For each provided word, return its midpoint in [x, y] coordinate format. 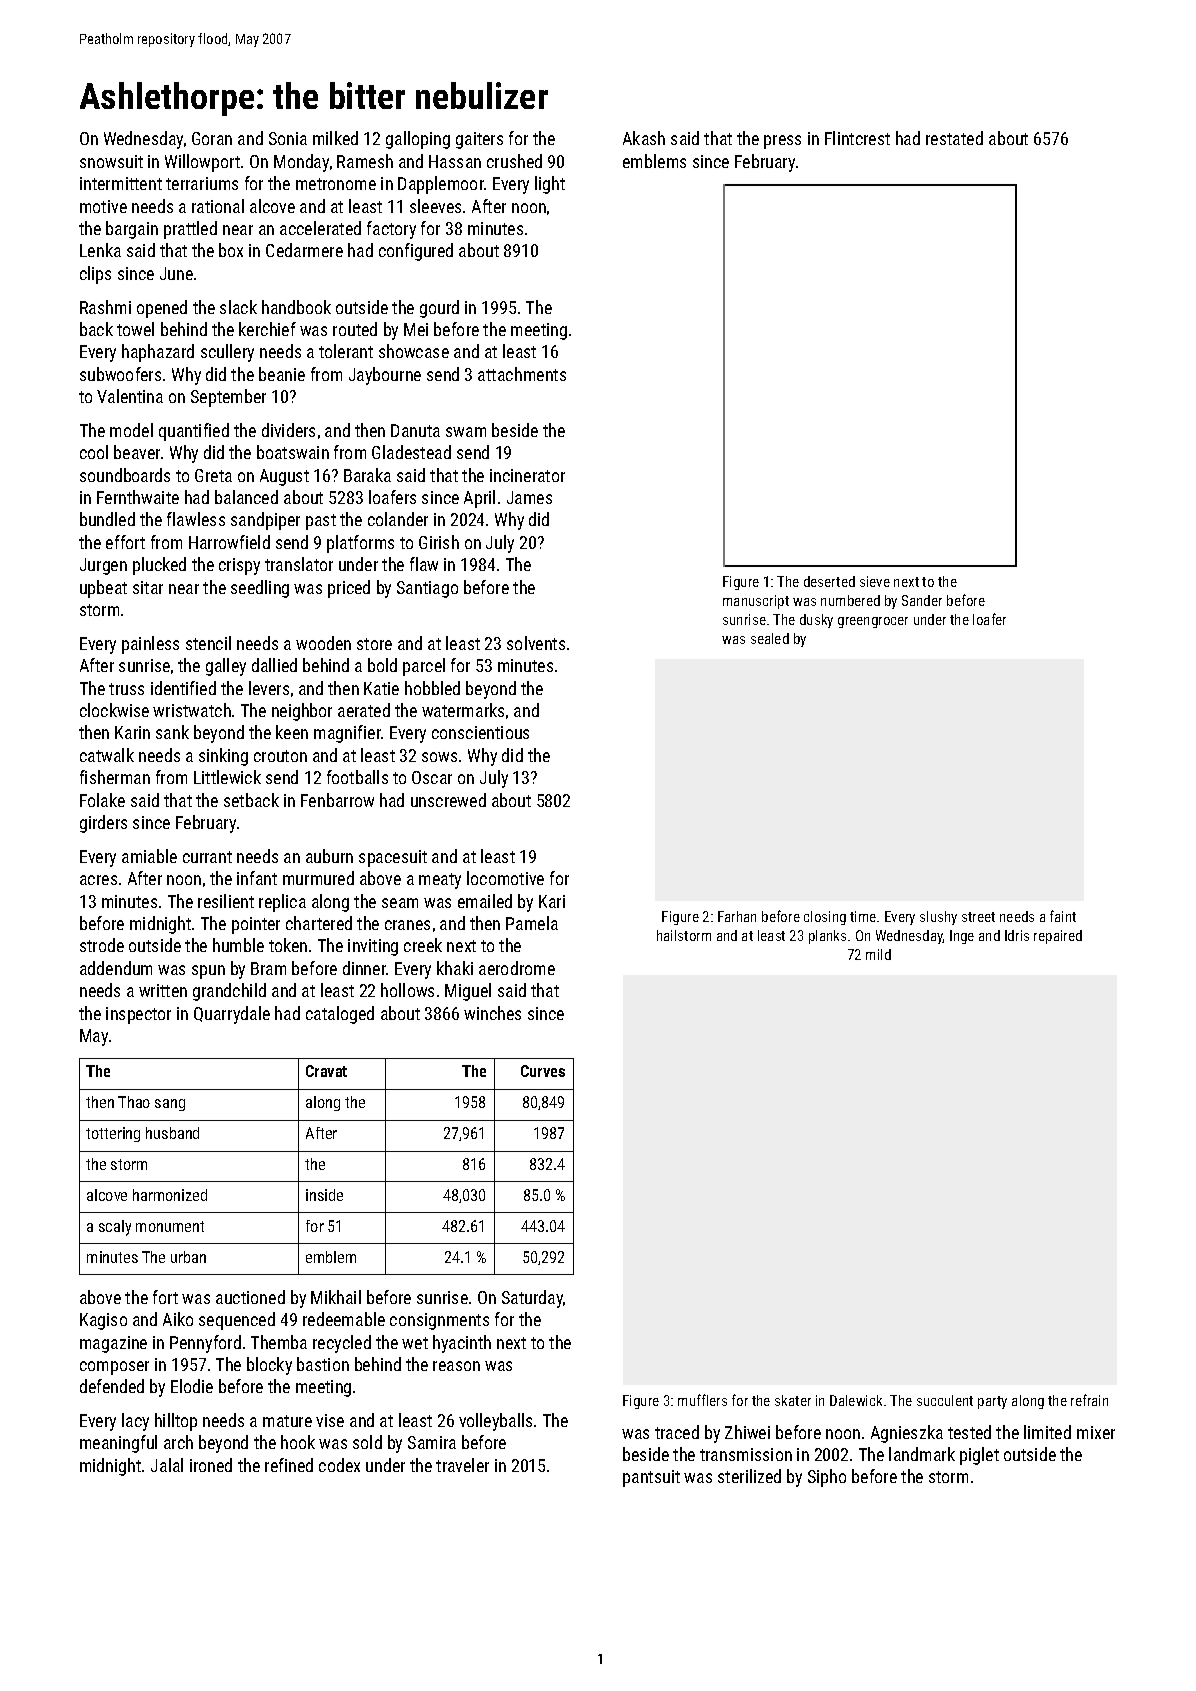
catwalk [107, 755]
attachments [522, 374]
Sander [922, 600]
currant [207, 857]
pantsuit [651, 1478]
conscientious [480, 732]
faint [1063, 916]
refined [289, 1465]
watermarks [463, 710]
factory [391, 230]
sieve [875, 581]
